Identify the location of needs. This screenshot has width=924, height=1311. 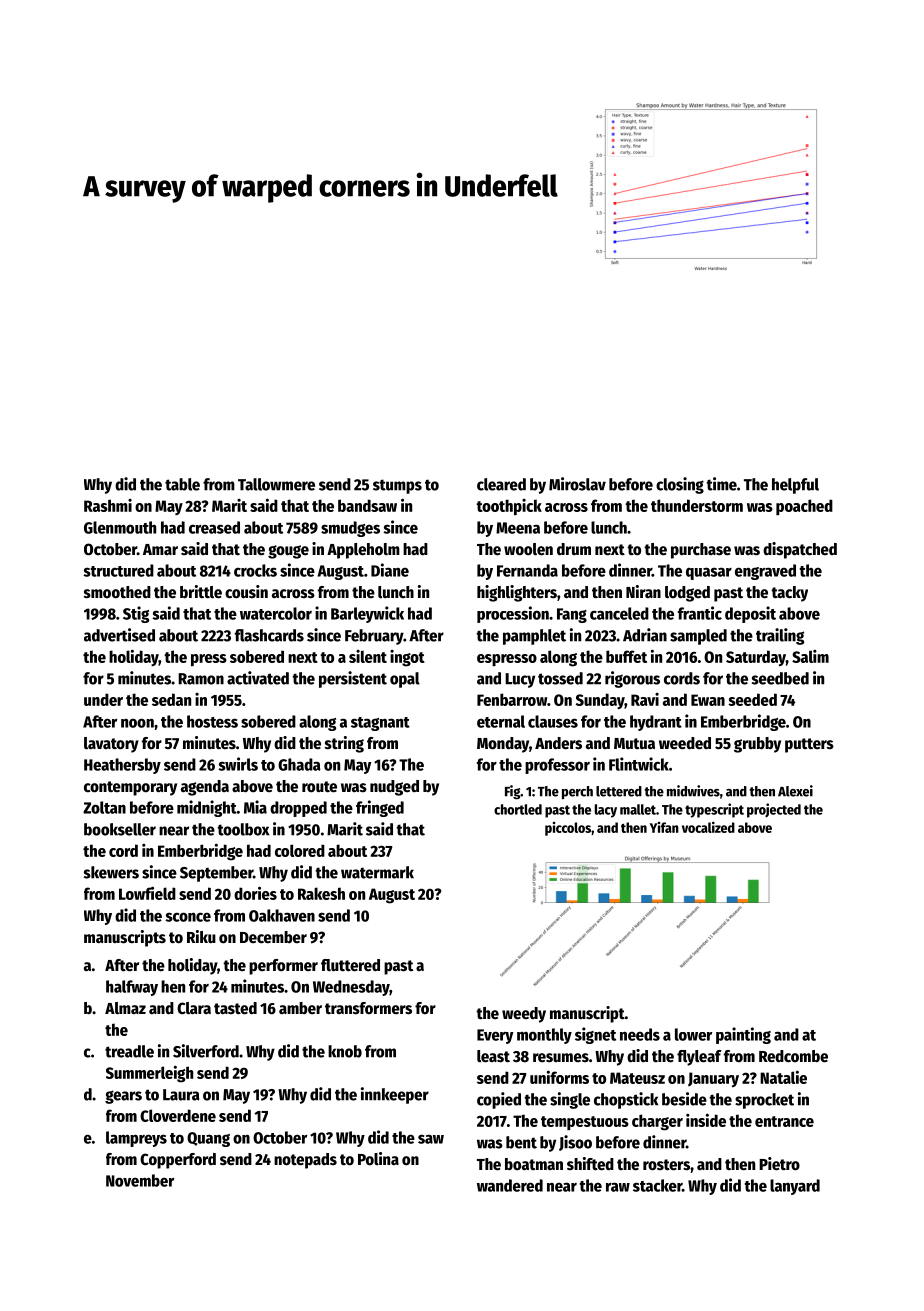
(640, 1034).
